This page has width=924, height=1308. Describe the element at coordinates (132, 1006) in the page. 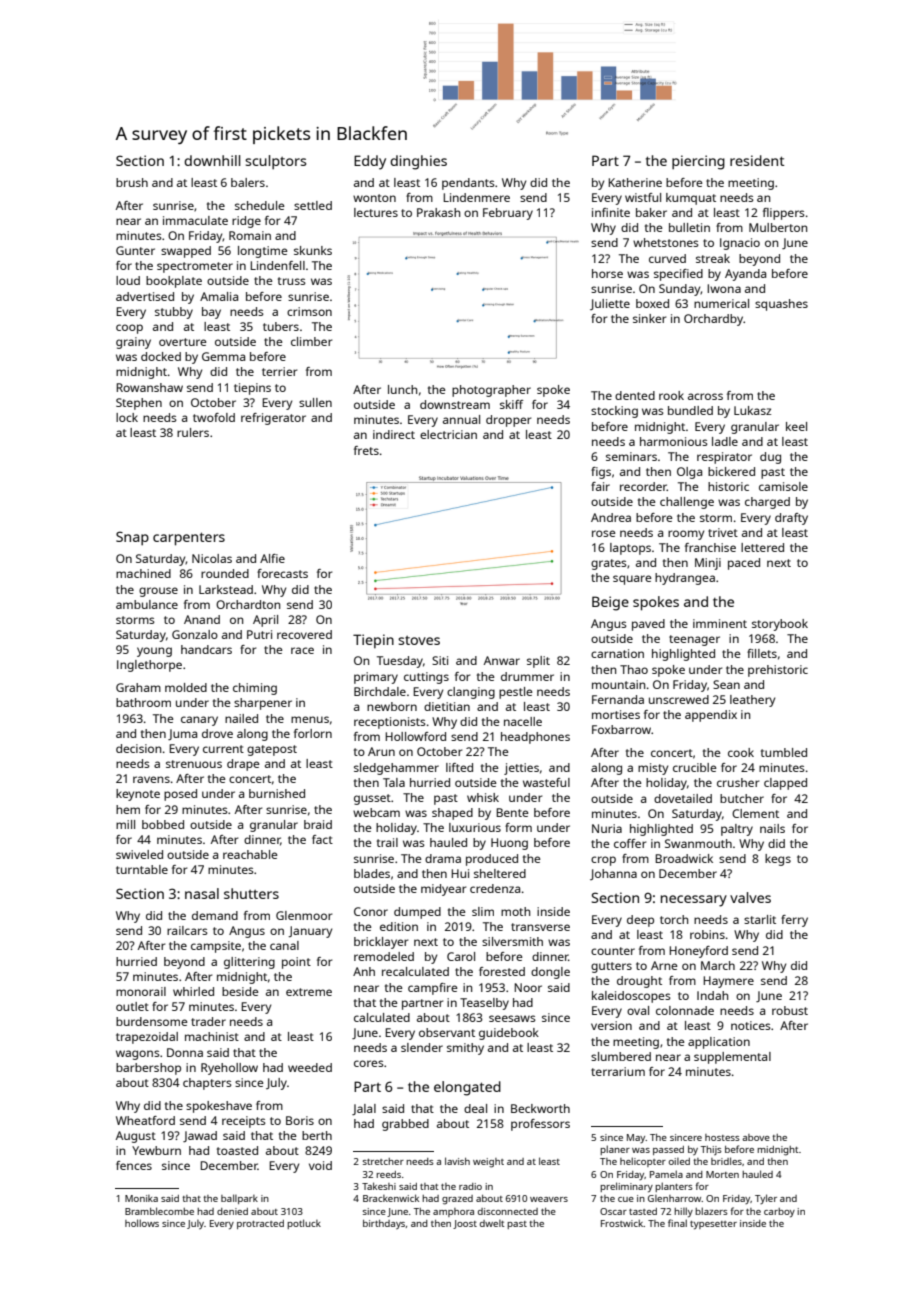

I see `outlet` at that location.
